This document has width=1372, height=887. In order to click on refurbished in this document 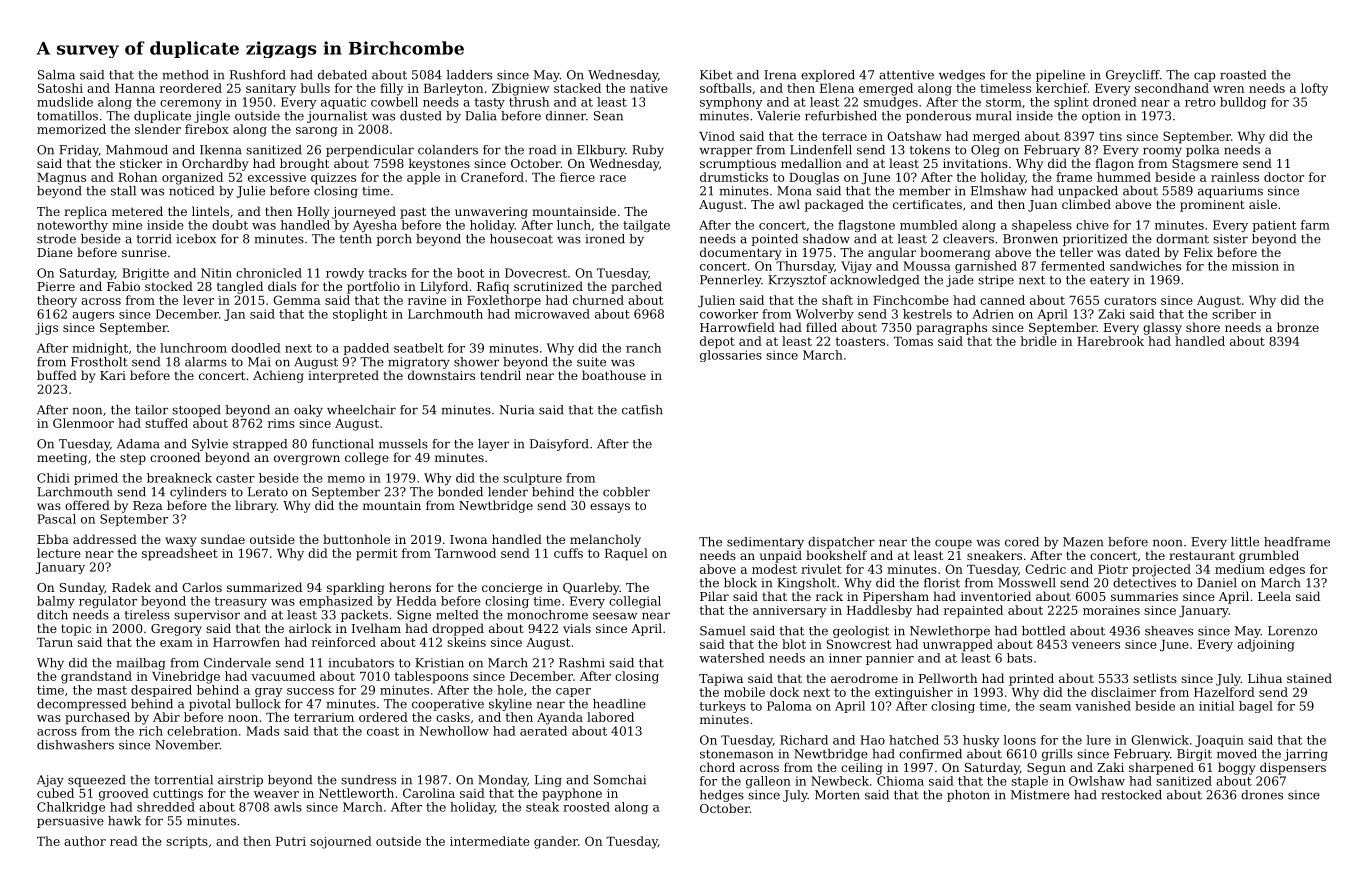, I will do `click(841, 116)`.
